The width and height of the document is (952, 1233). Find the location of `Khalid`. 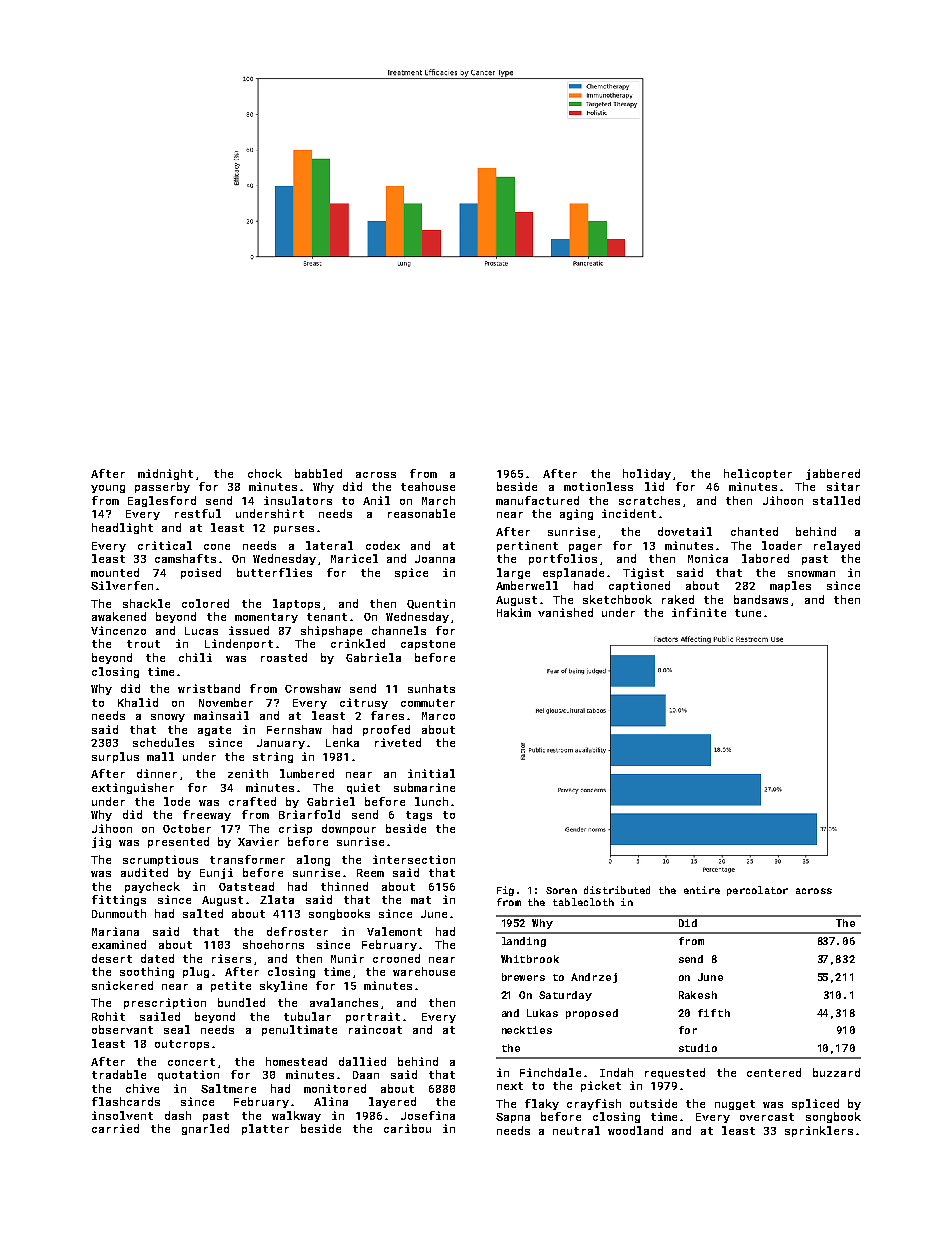

Khalid is located at coordinates (138, 702).
